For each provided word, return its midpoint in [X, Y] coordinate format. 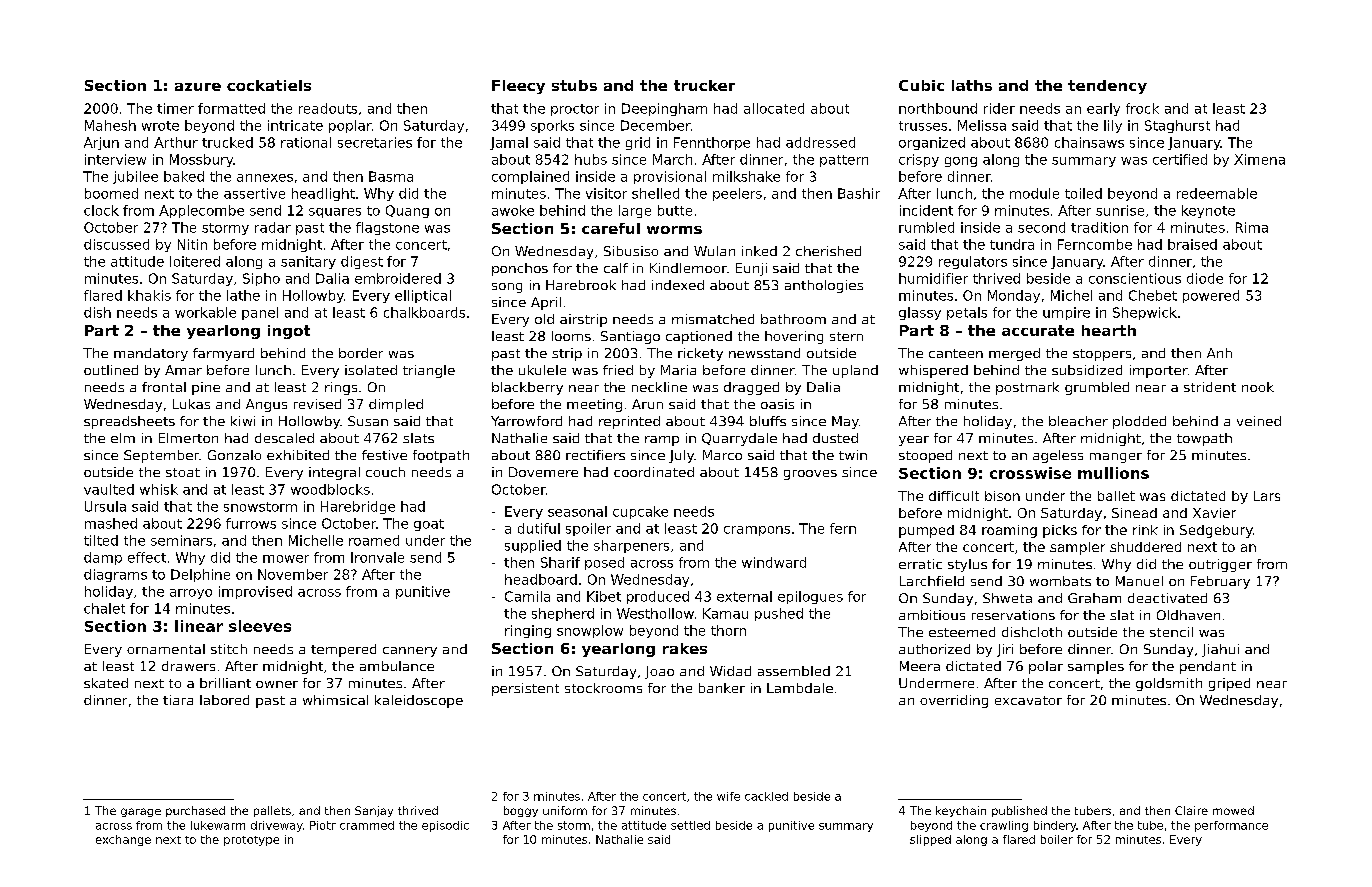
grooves [810, 475]
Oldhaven [1188, 615]
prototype [251, 841]
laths [972, 85]
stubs [574, 85]
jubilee [135, 177]
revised [317, 404]
